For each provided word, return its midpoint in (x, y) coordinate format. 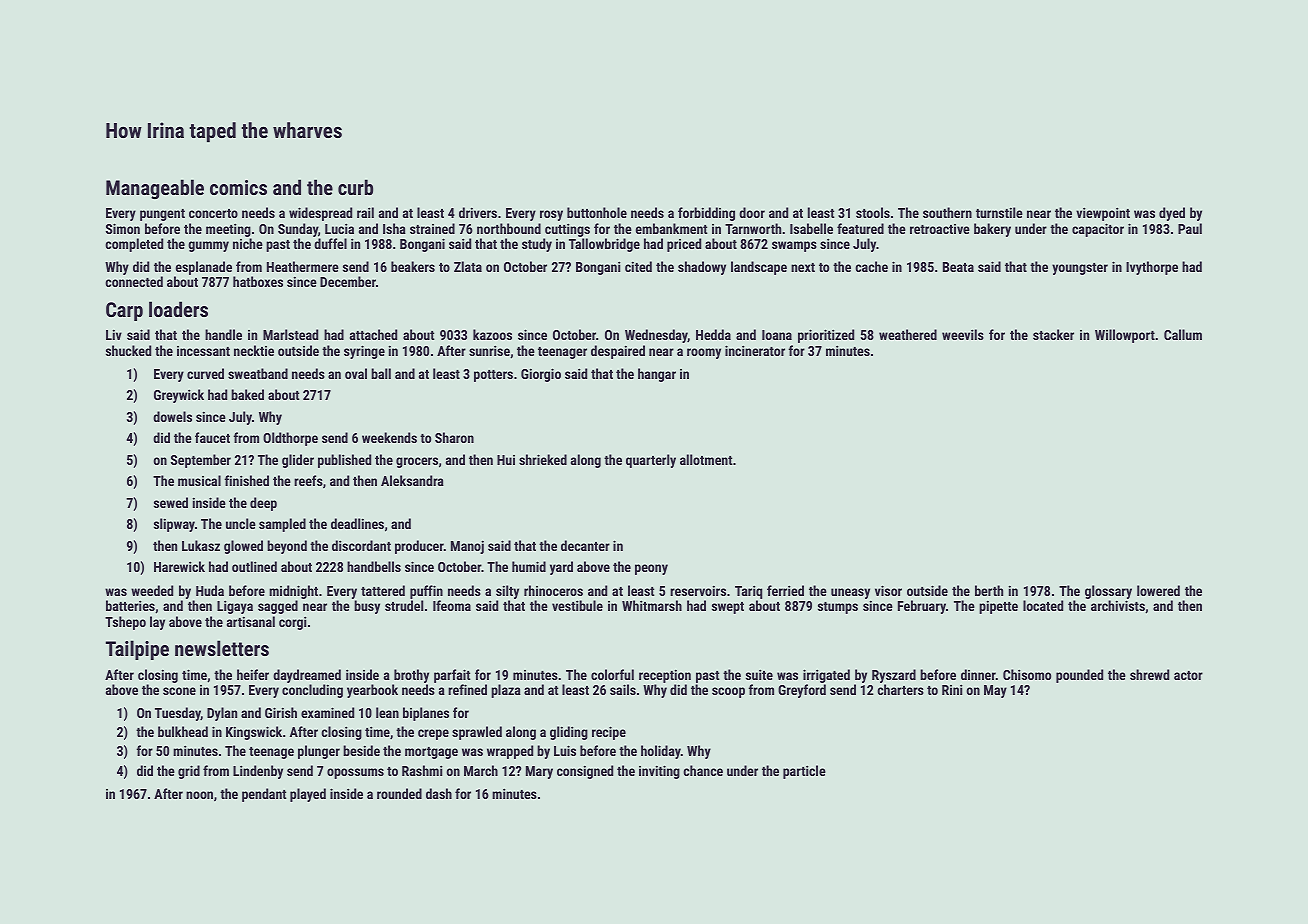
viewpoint (1103, 214)
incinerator (755, 350)
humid (529, 566)
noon (199, 795)
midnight (293, 592)
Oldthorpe (290, 439)
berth (989, 590)
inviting (659, 772)
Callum (1183, 334)
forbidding (706, 214)
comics (238, 187)
